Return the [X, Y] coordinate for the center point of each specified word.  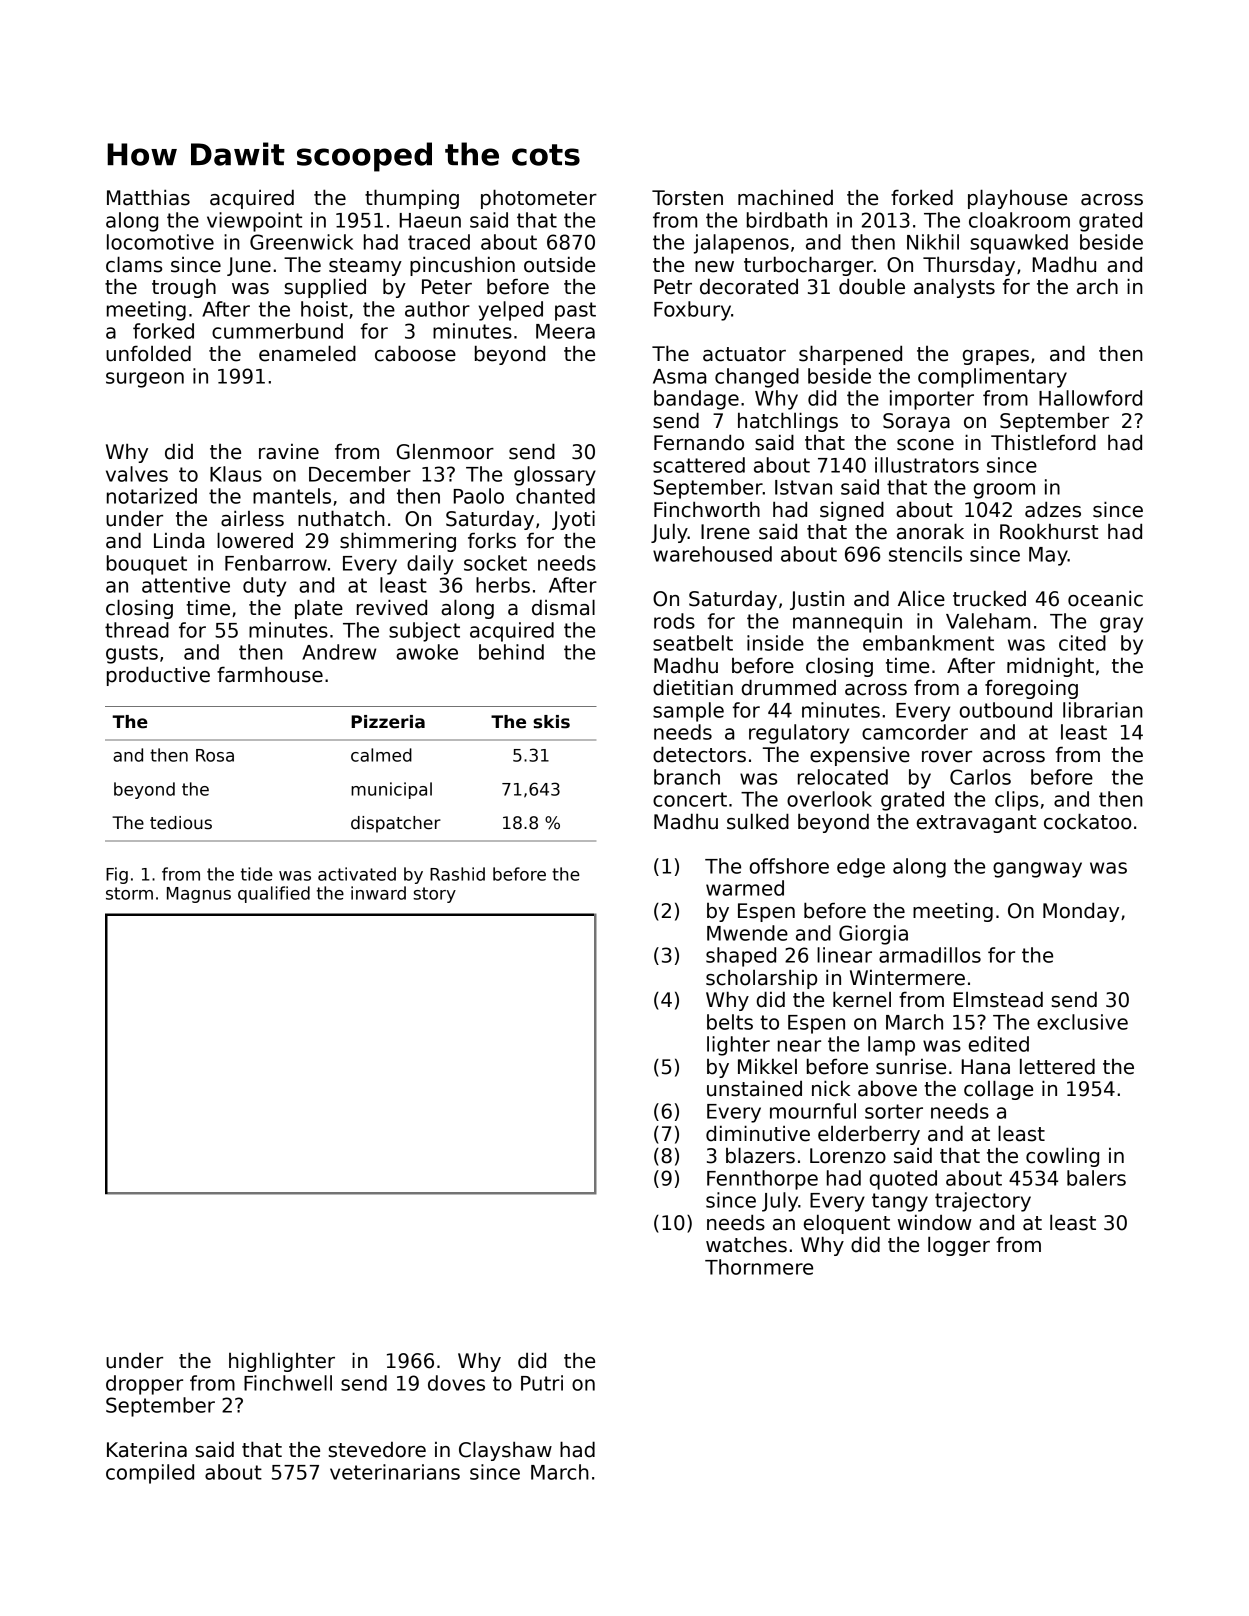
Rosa [215, 755]
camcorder [915, 732]
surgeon [145, 380]
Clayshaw [505, 1451]
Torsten [687, 198]
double [872, 286]
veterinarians [395, 1472]
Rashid [457, 874]
